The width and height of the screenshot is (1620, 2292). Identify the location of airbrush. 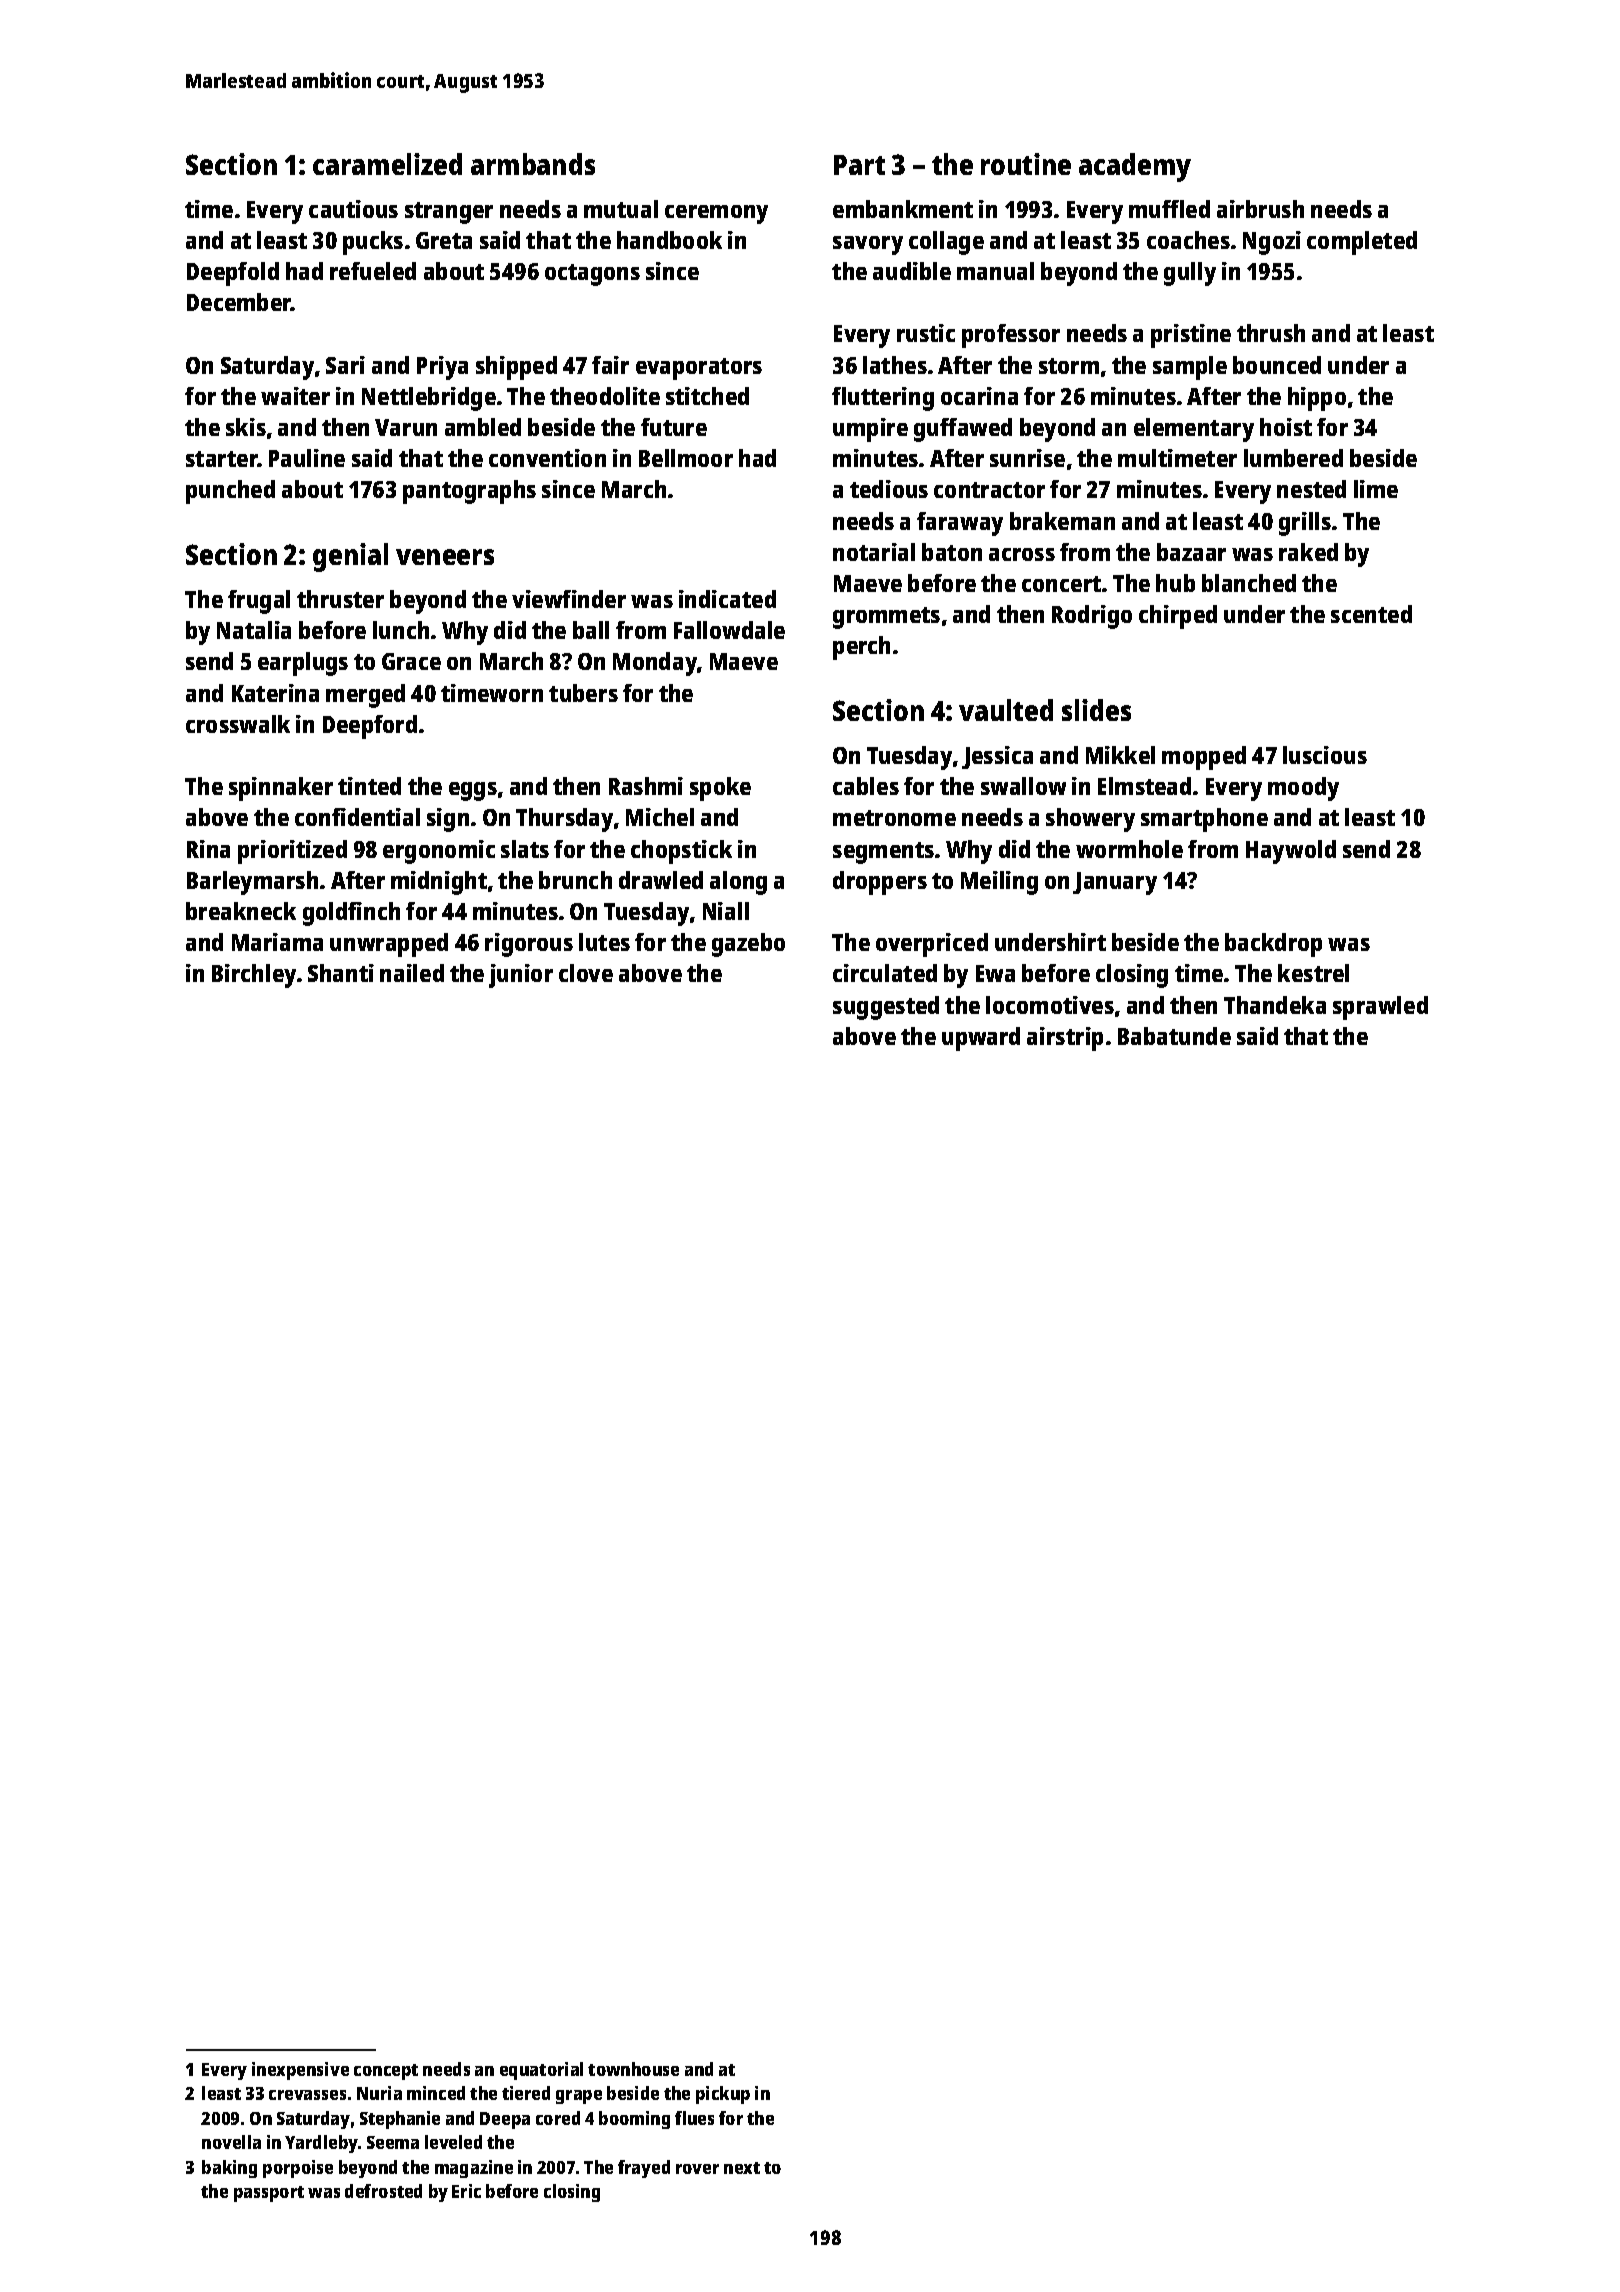
(1260, 209).
